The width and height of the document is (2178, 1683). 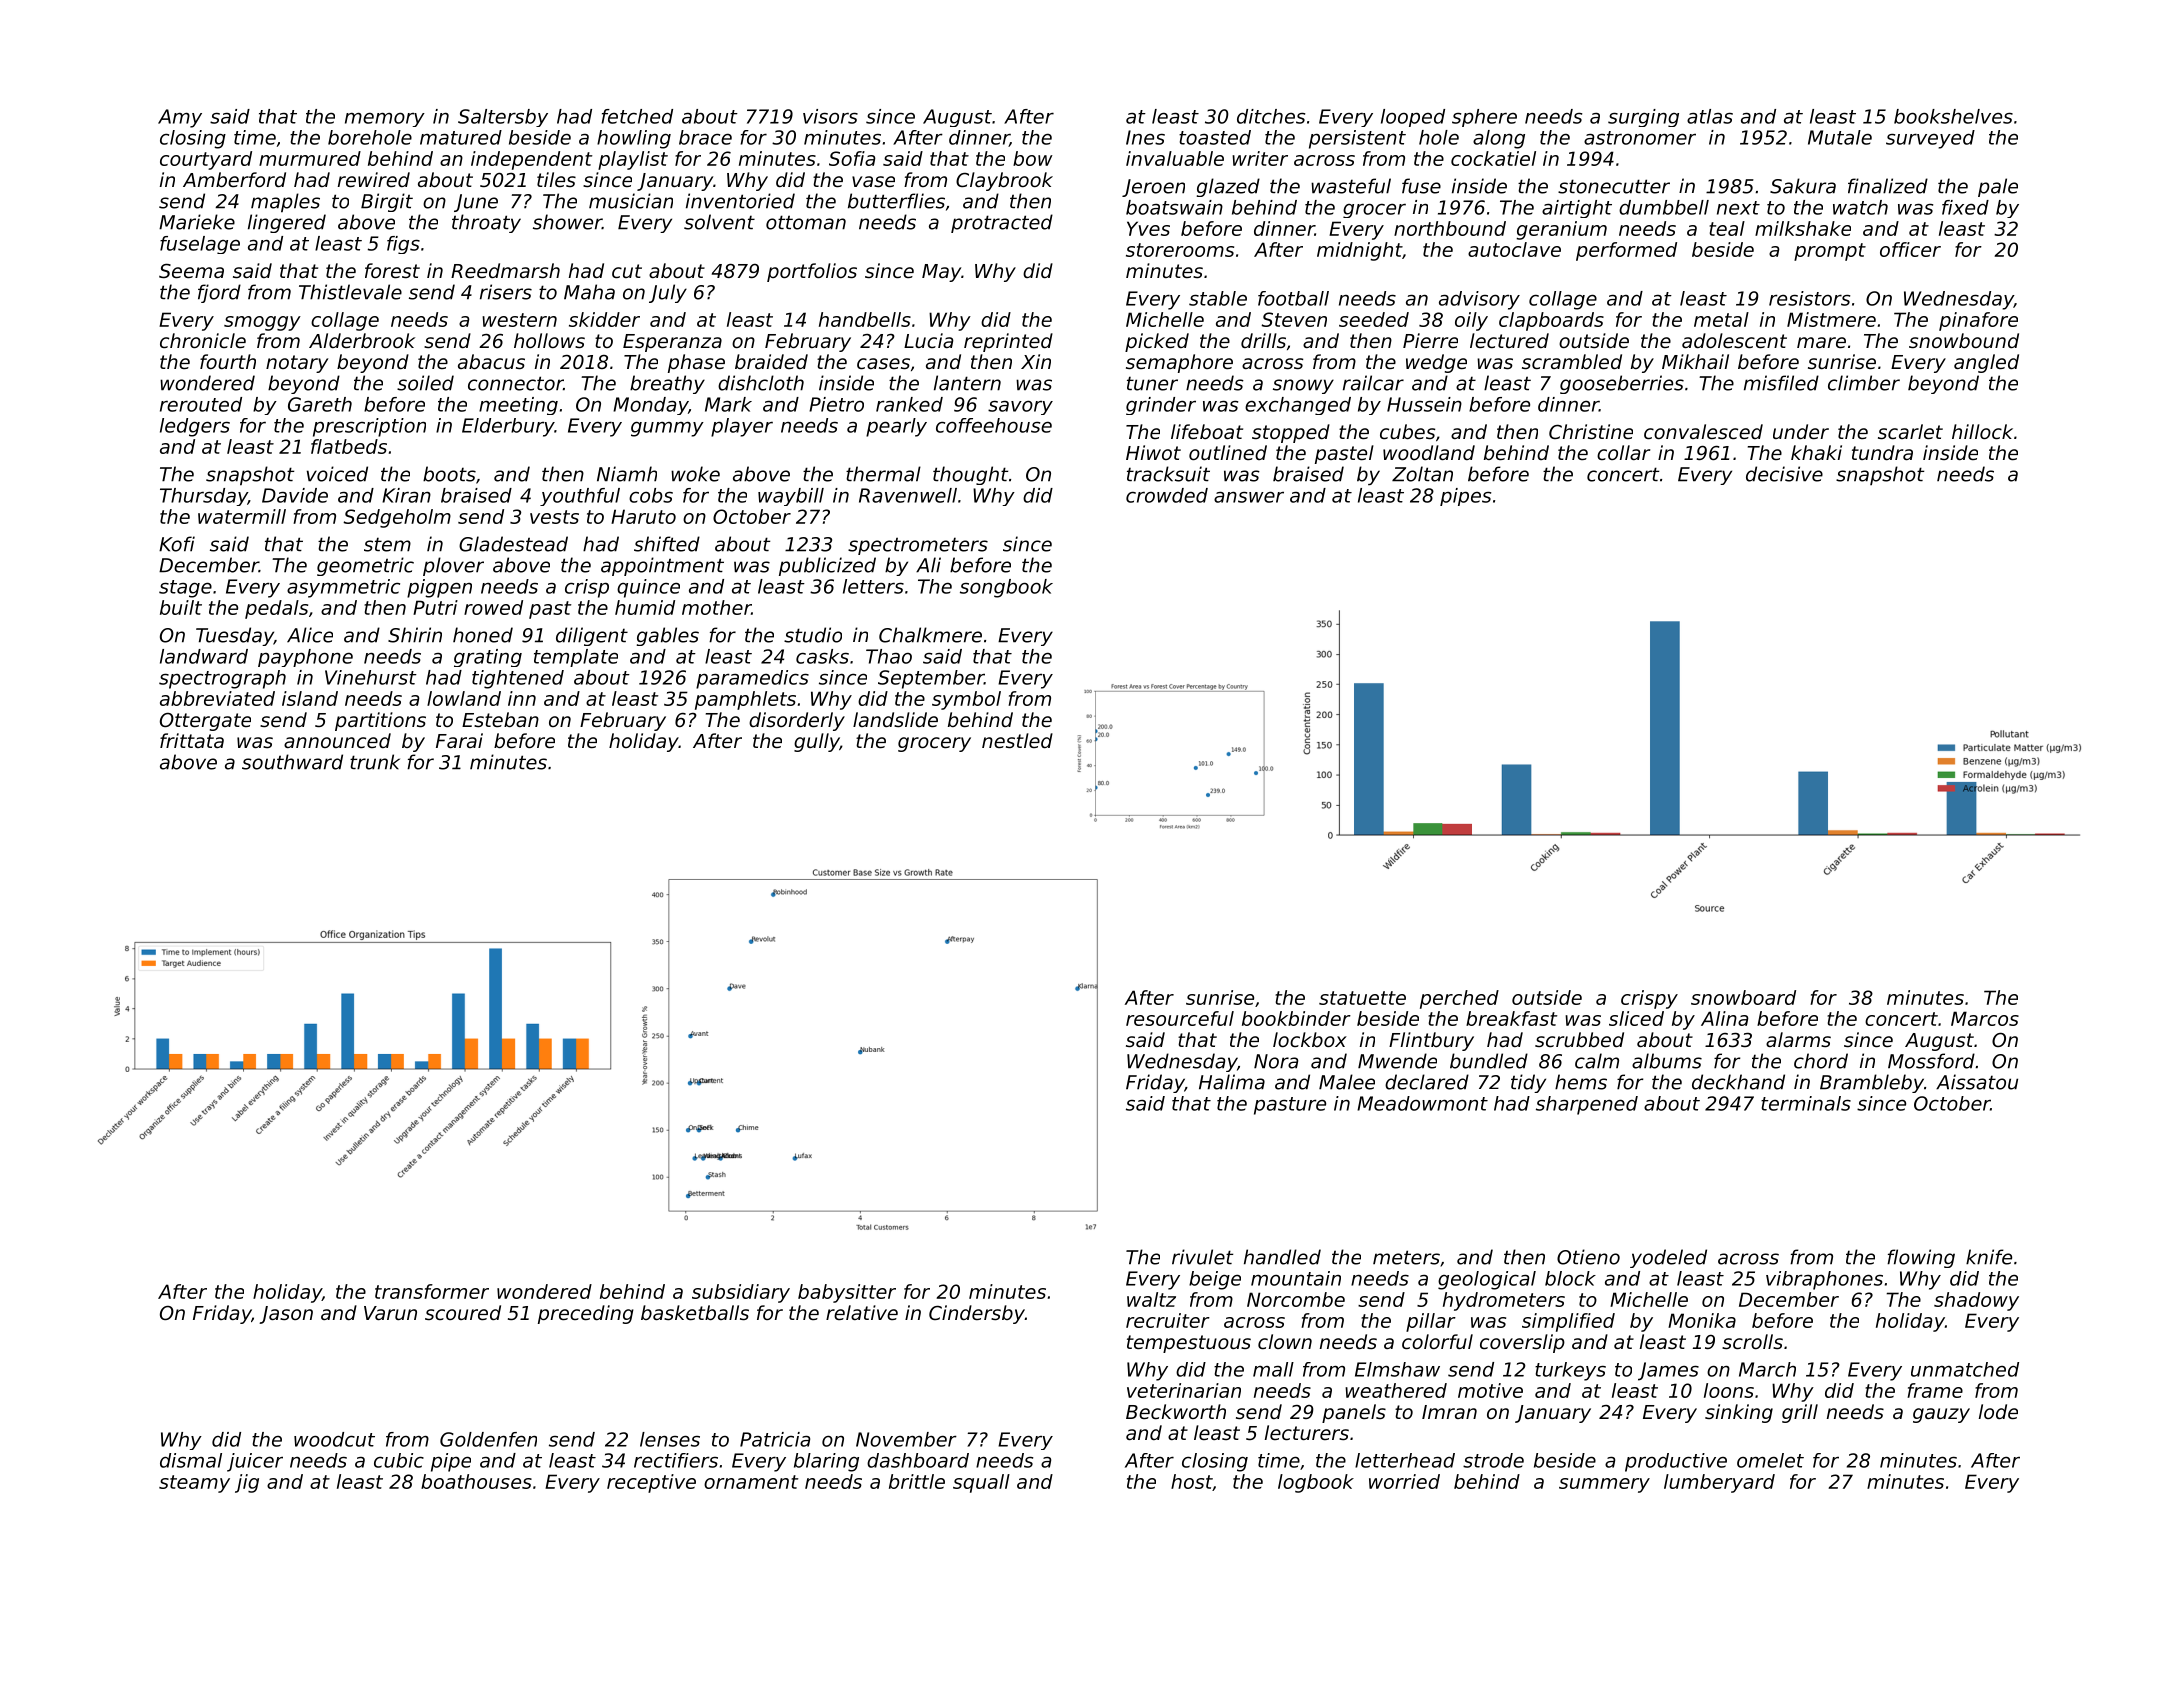 What do you see at coordinates (1743, 997) in the document?
I see `snowboard` at bounding box center [1743, 997].
